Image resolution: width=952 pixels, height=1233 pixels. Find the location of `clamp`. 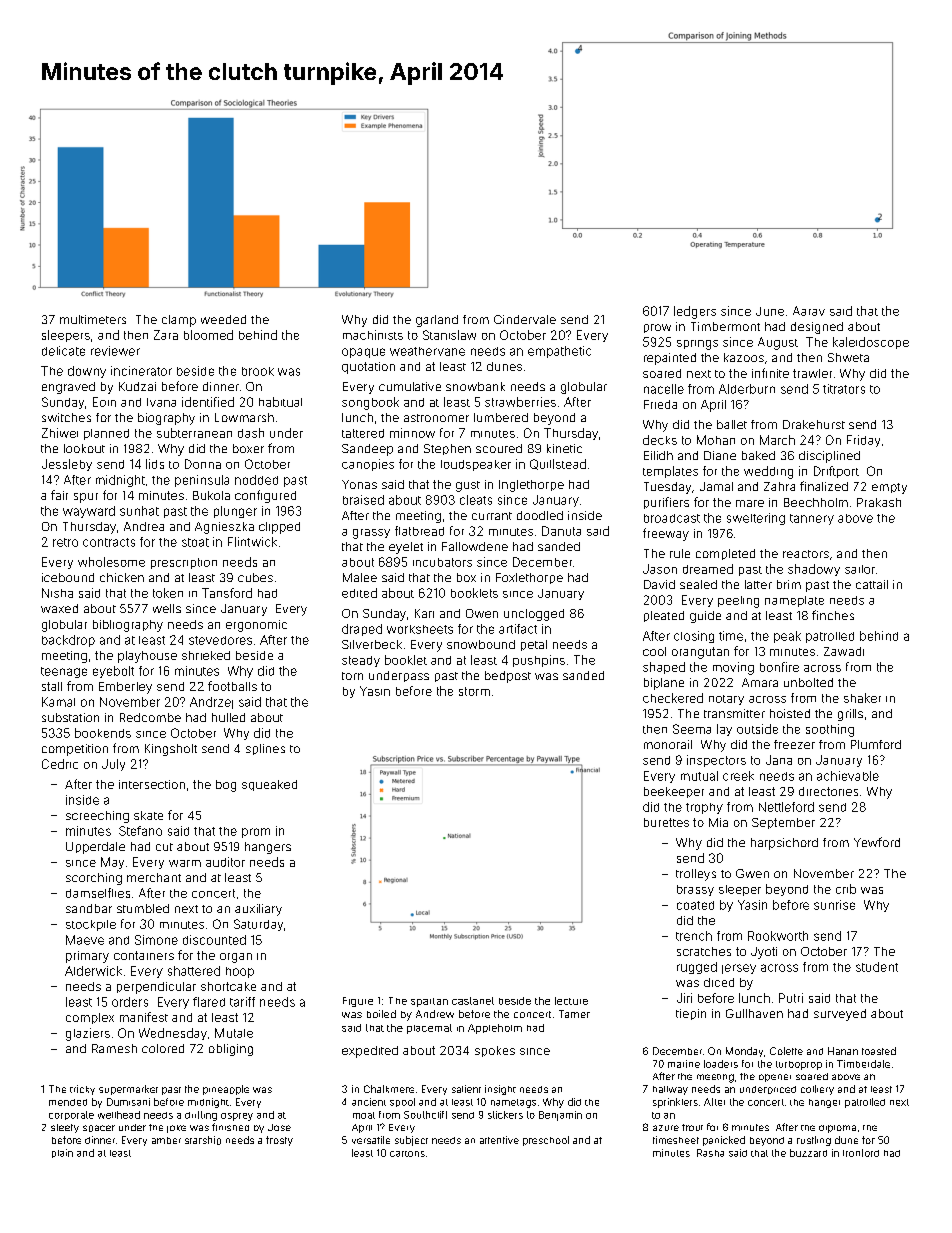

clamp is located at coordinates (179, 321).
